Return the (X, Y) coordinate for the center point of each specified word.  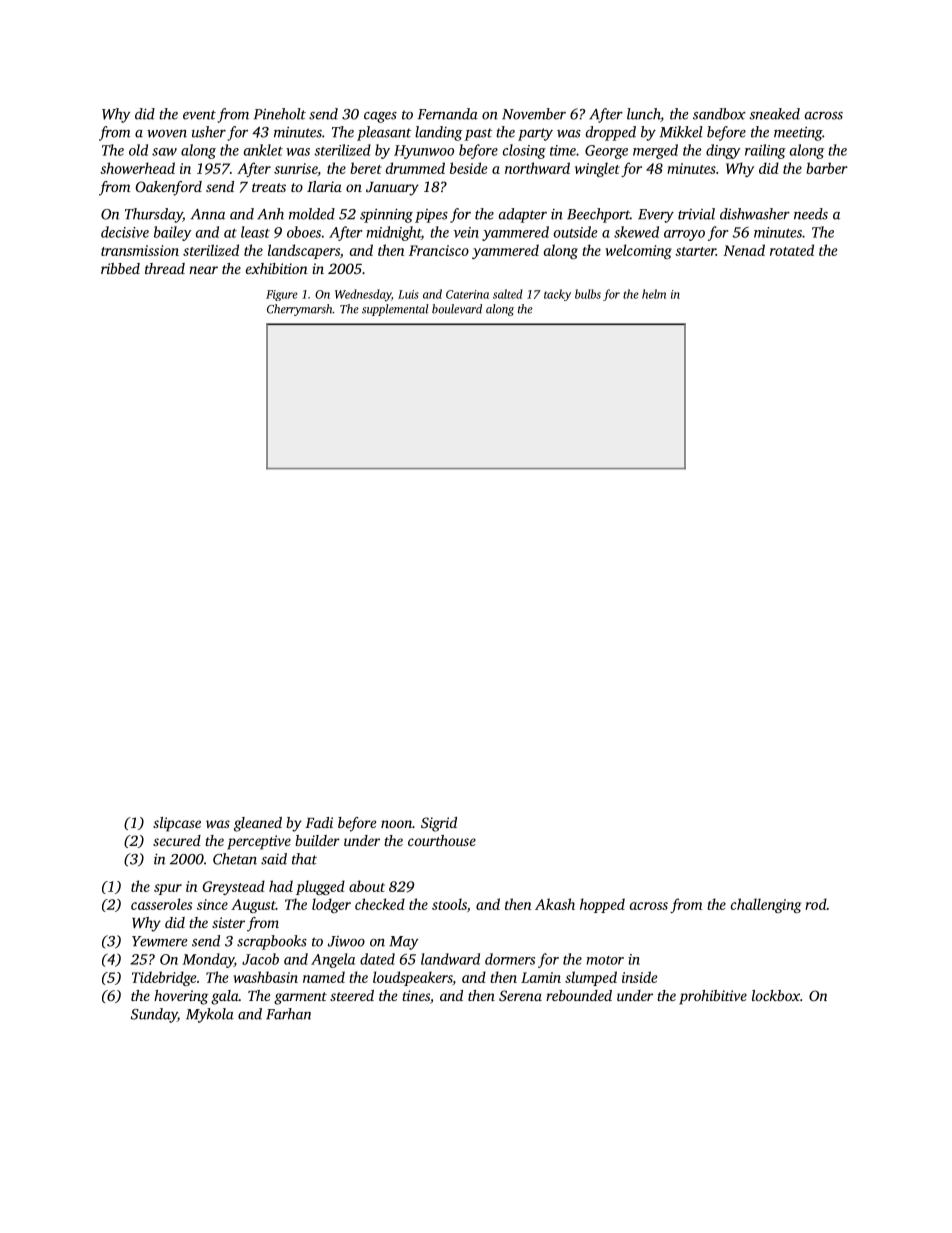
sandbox (719, 114)
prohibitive (713, 997)
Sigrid (439, 824)
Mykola (210, 1015)
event (199, 115)
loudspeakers (412, 978)
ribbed (120, 268)
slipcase (177, 824)
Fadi (319, 822)
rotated (792, 250)
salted (508, 294)
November (534, 114)
